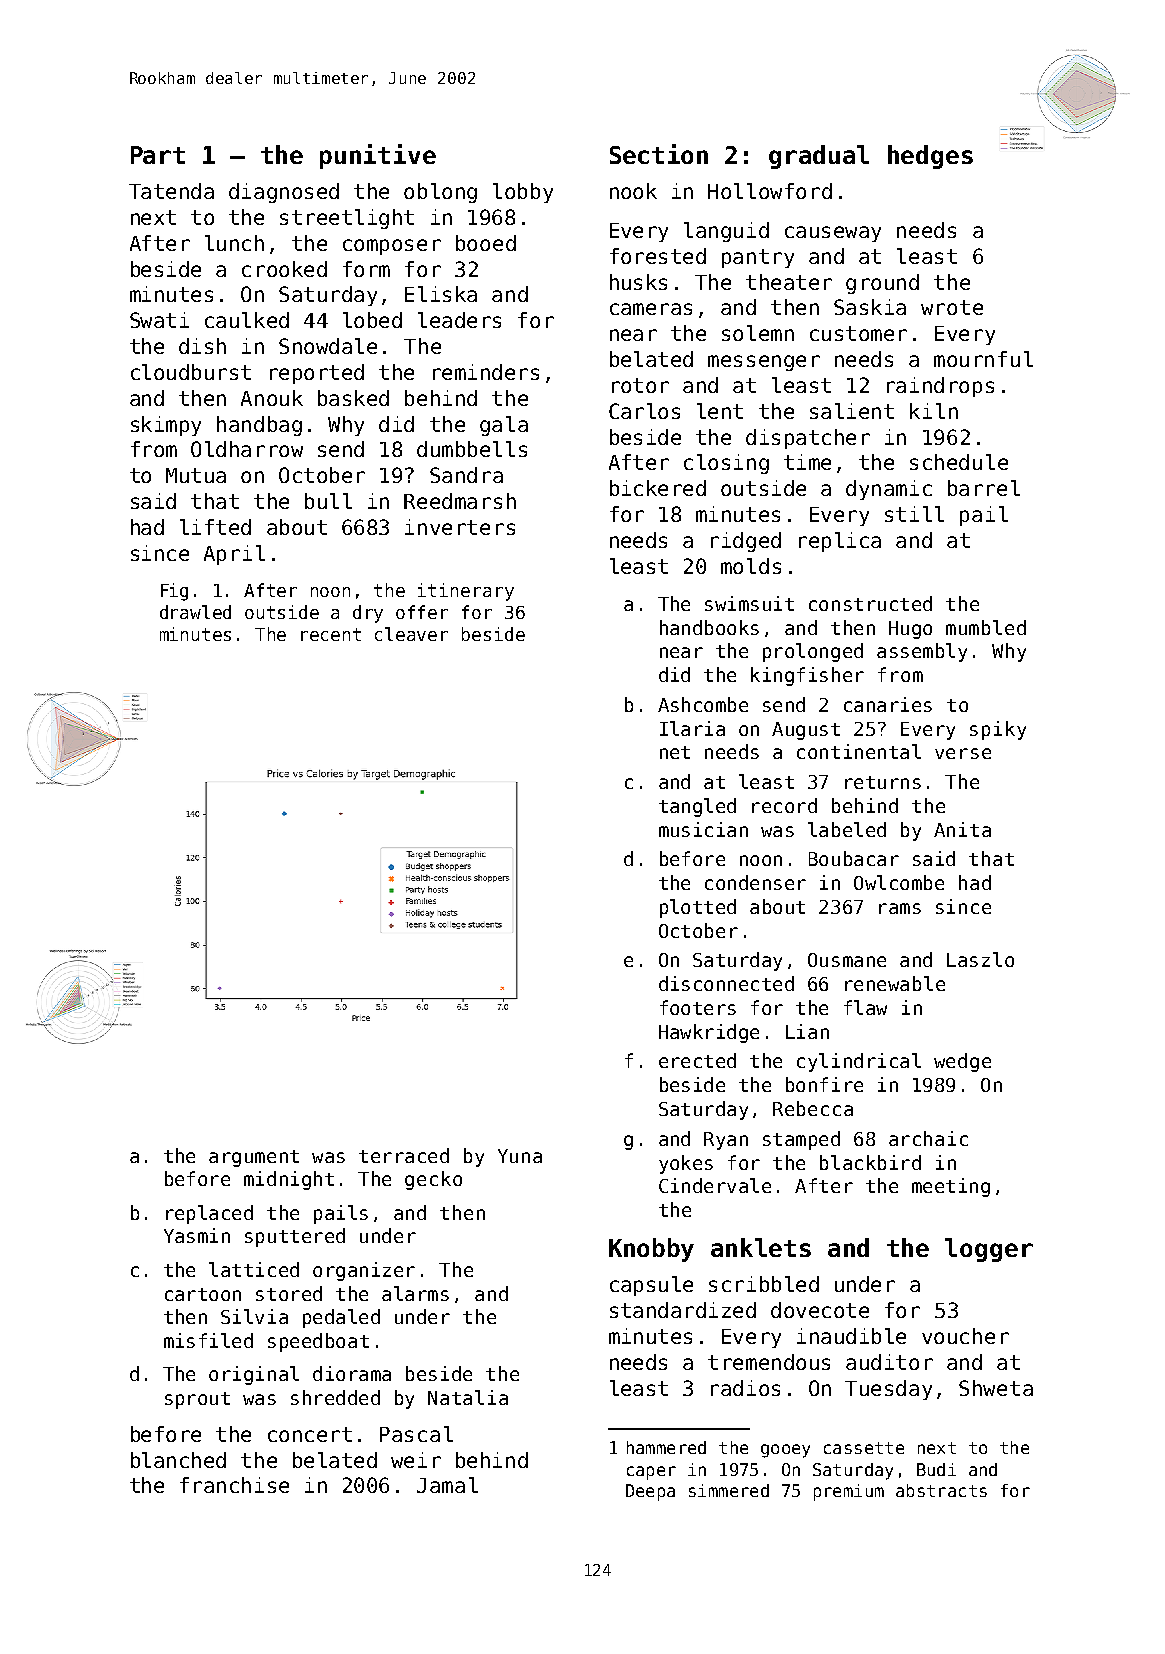 This screenshot has height=1654, width=1165. What do you see at coordinates (404, 1155) in the screenshot?
I see `terraced` at bounding box center [404, 1155].
